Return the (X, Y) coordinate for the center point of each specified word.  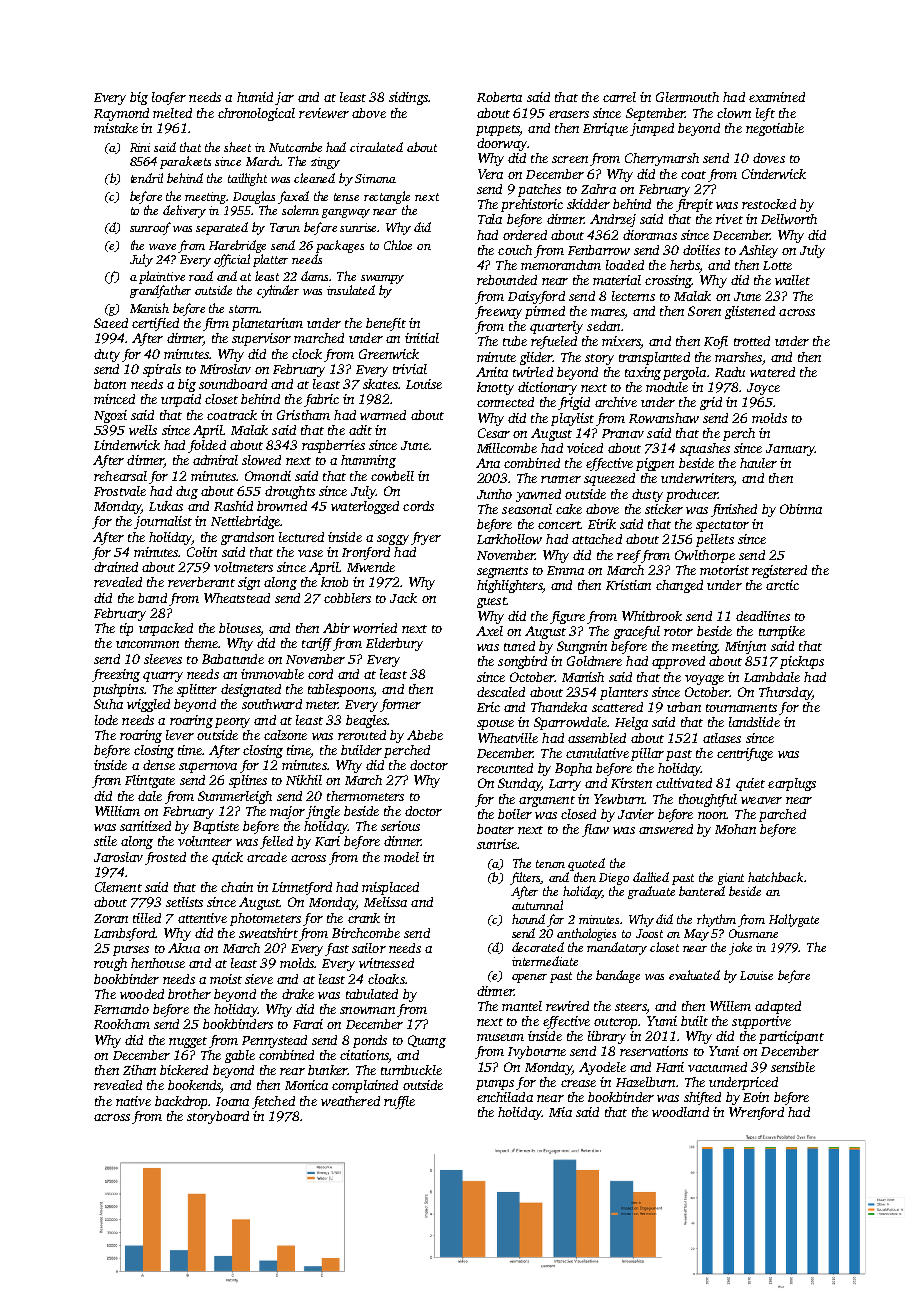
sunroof (150, 228)
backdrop (181, 1102)
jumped (652, 129)
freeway (498, 312)
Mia (560, 1112)
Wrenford (756, 1113)
